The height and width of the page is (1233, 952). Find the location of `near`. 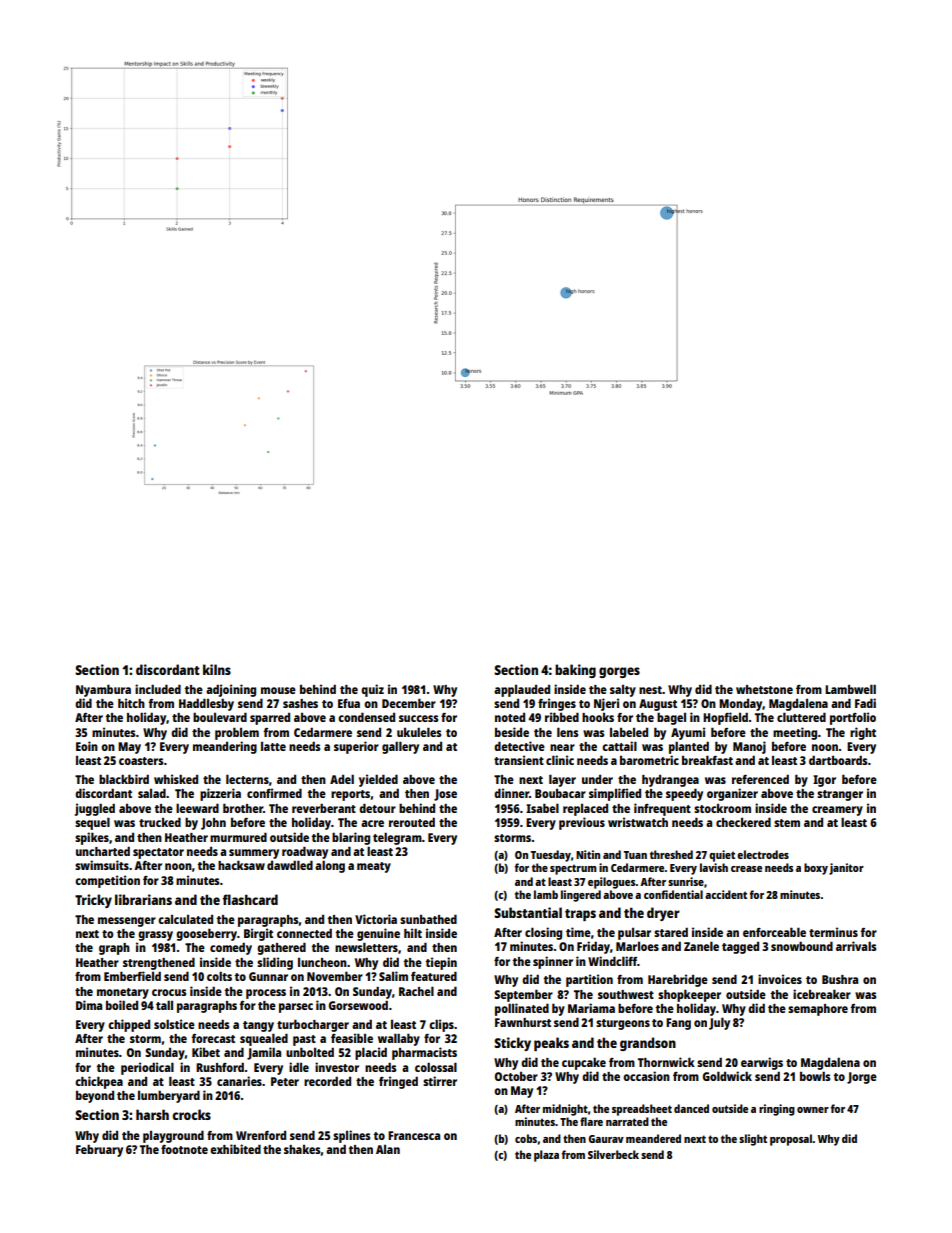

near is located at coordinates (562, 747).
